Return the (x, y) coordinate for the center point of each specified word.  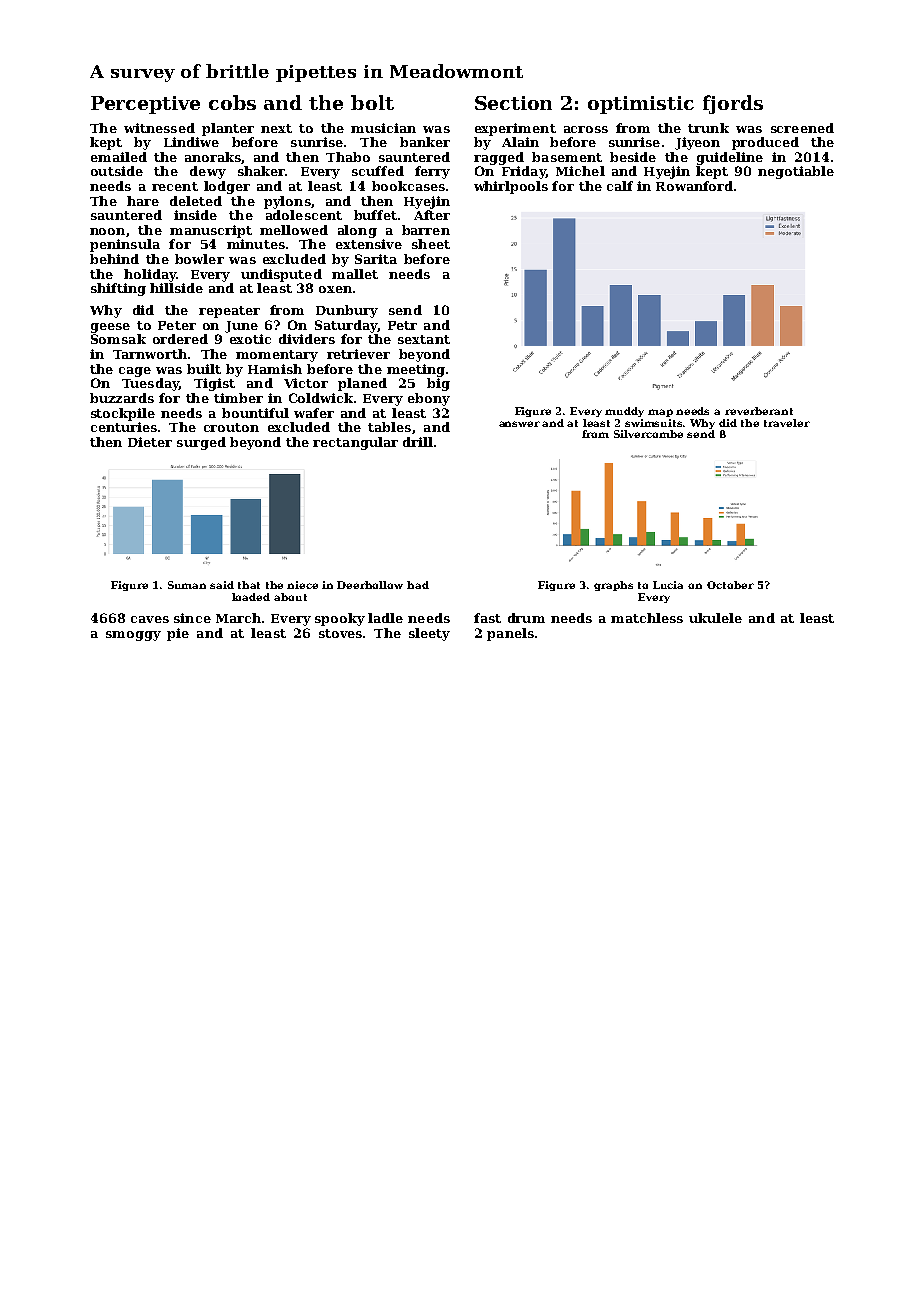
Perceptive (145, 105)
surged (201, 443)
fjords (733, 104)
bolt (372, 102)
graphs (613, 586)
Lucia (668, 585)
